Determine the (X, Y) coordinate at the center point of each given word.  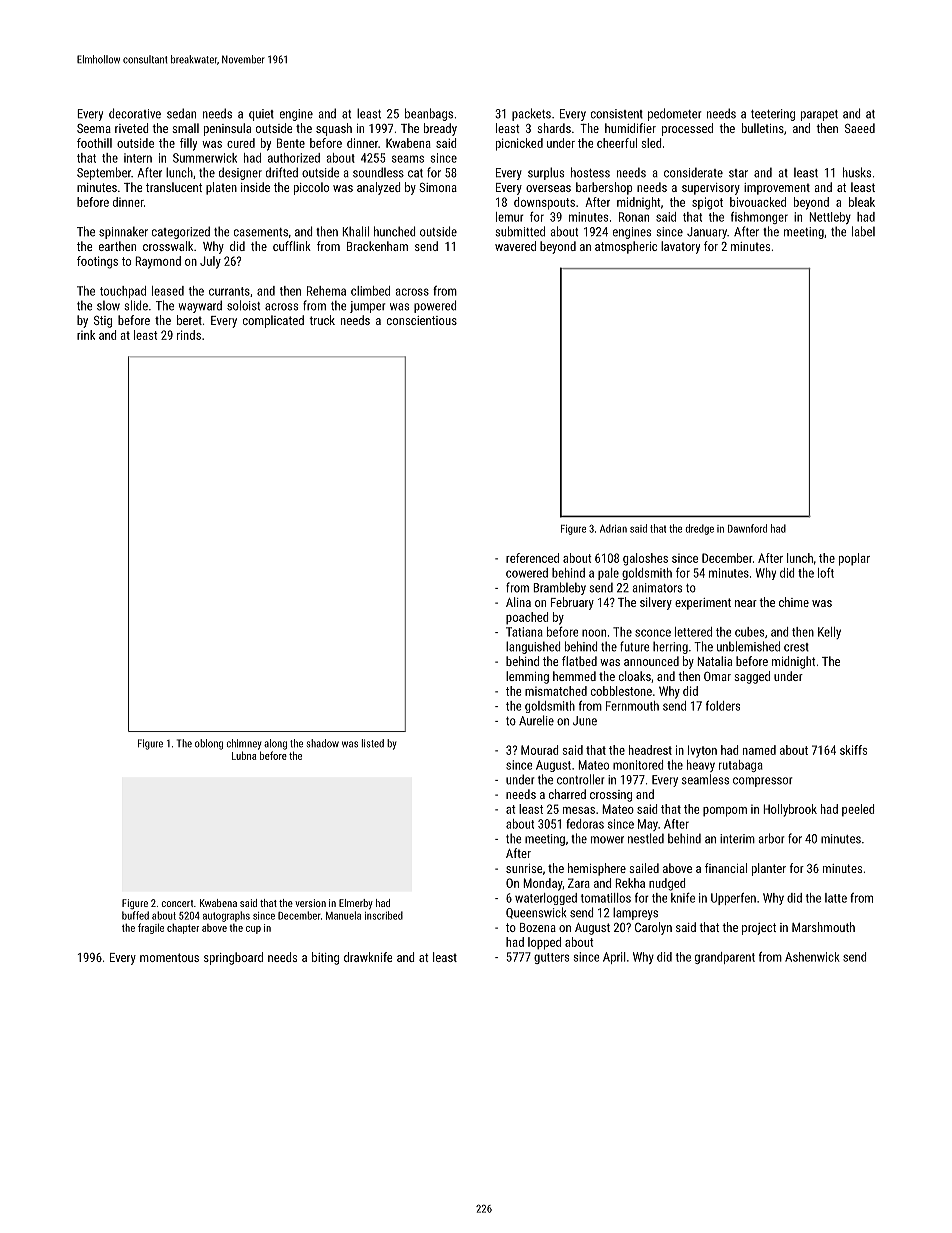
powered (435, 306)
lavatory (680, 247)
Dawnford (747, 528)
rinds (189, 335)
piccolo (311, 188)
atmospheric (626, 247)
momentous (169, 957)
